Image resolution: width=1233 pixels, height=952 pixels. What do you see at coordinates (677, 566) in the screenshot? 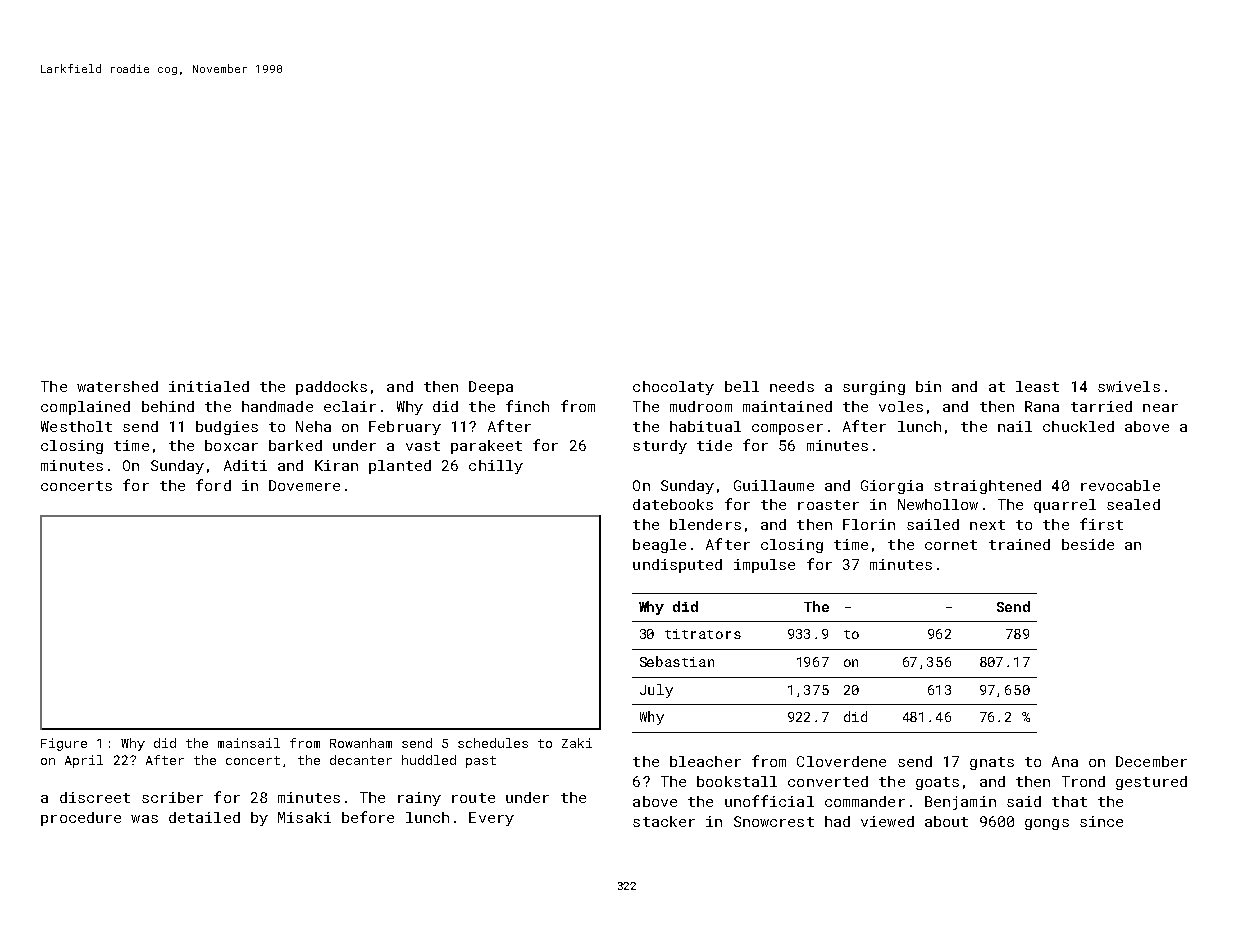
I see `undisputed` at bounding box center [677, 566].
